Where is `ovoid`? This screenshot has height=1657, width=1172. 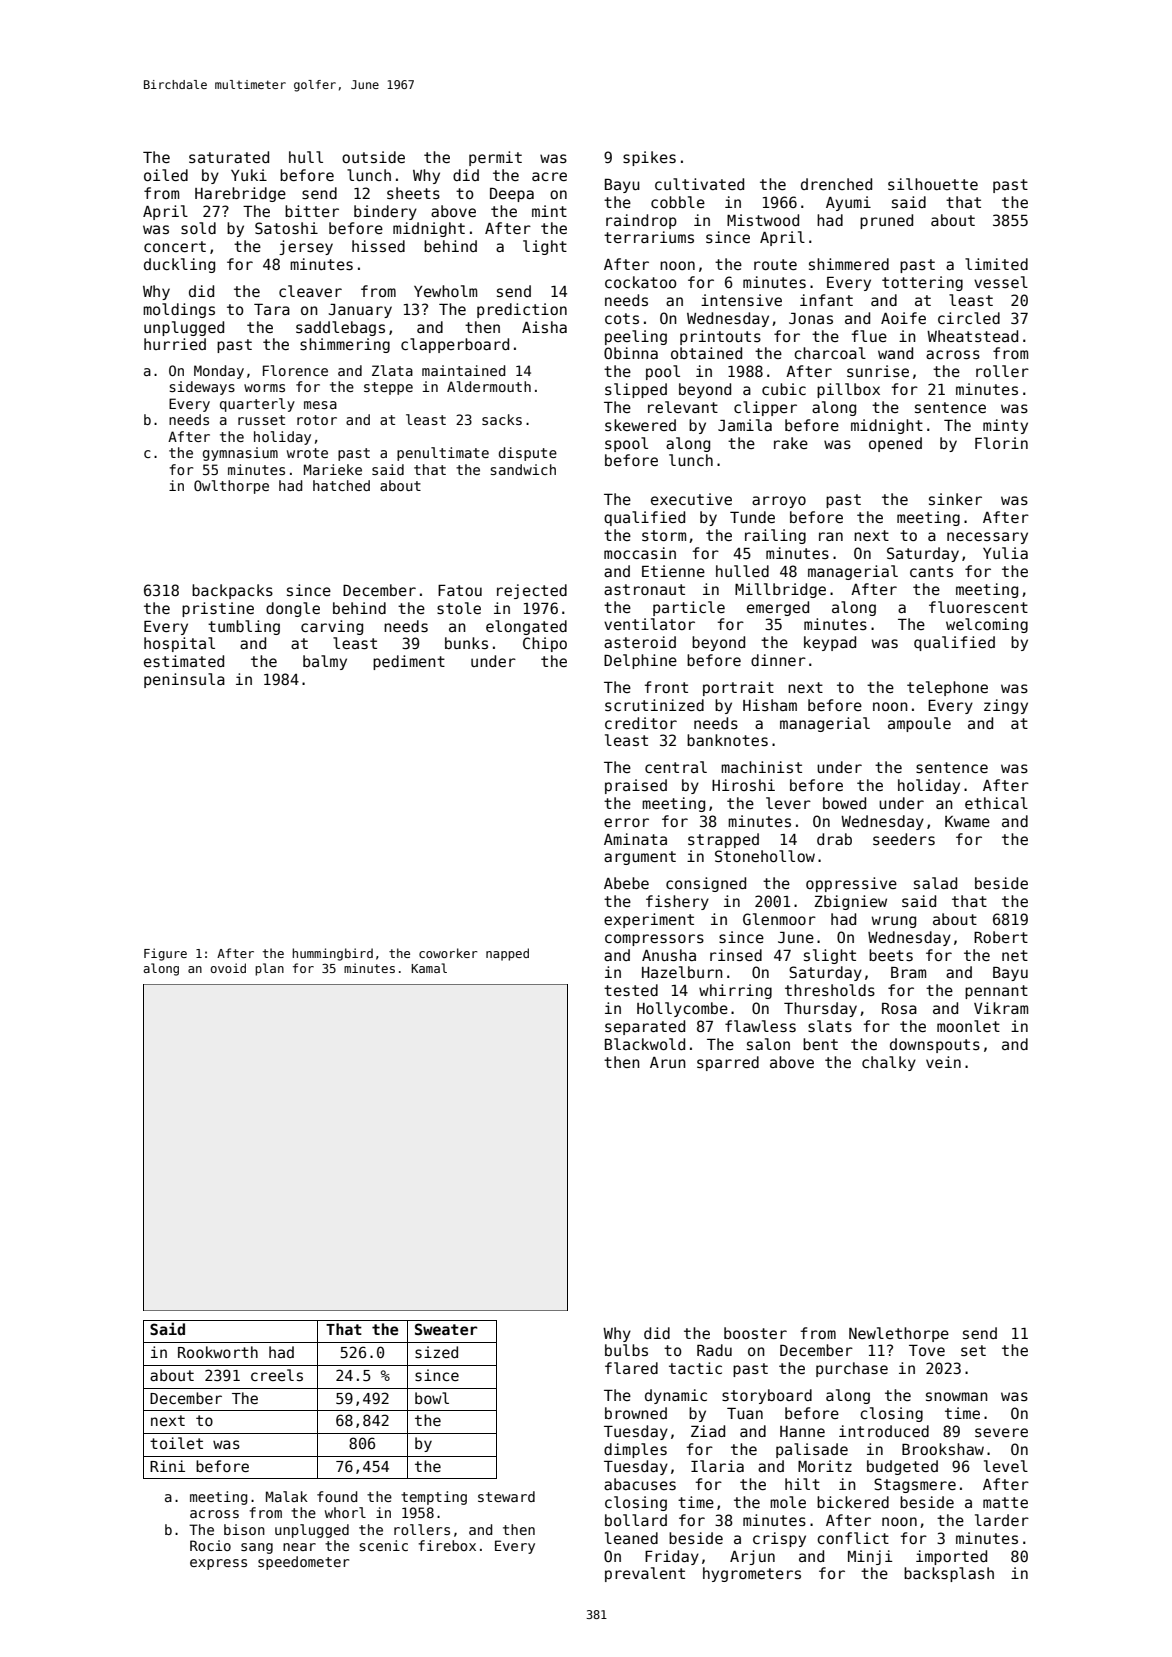 ovoid is located at coordinates (228, 968).
